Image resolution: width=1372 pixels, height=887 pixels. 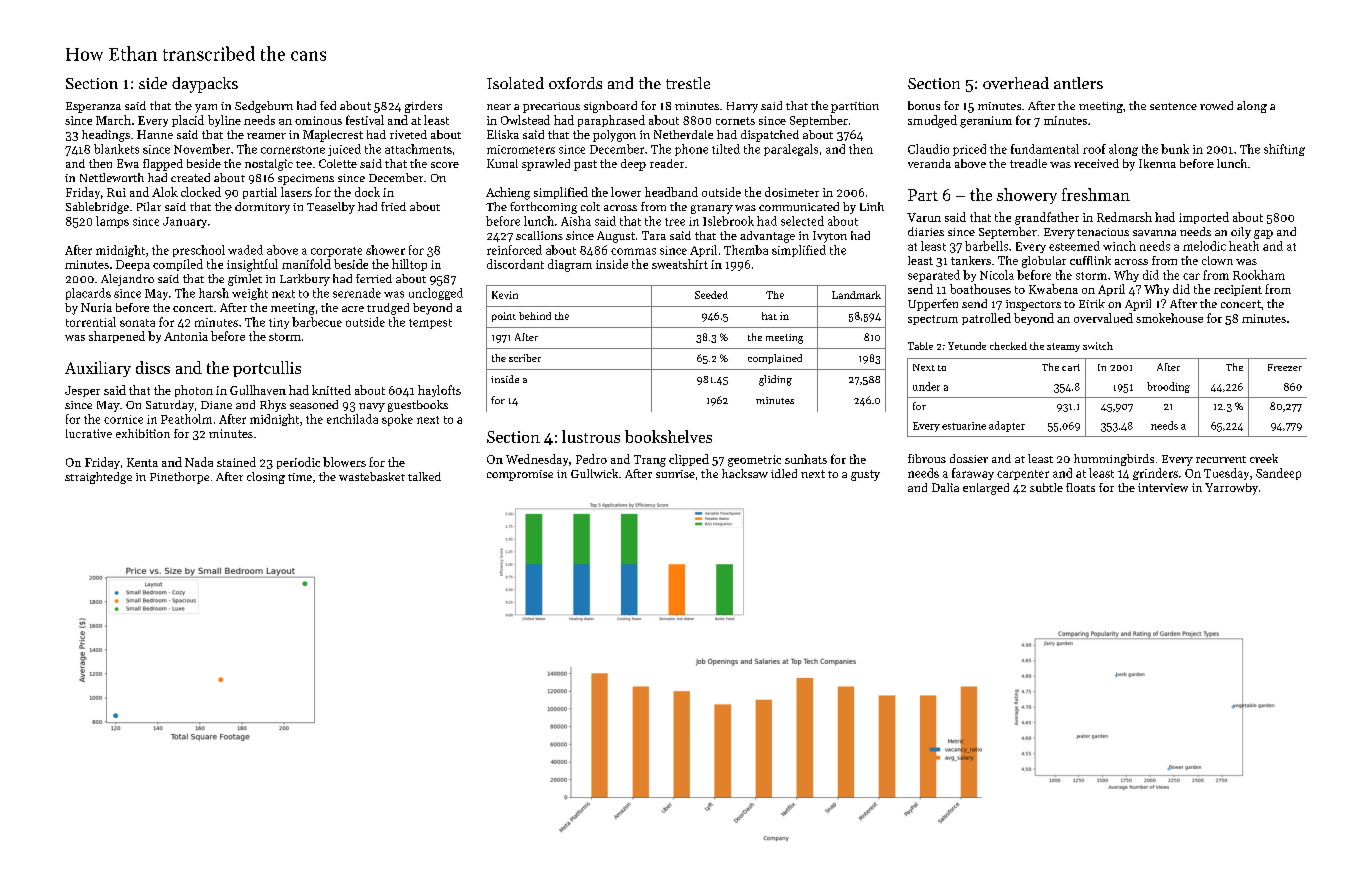 I want to click on recurrent, so click(x=1221, y=459).
